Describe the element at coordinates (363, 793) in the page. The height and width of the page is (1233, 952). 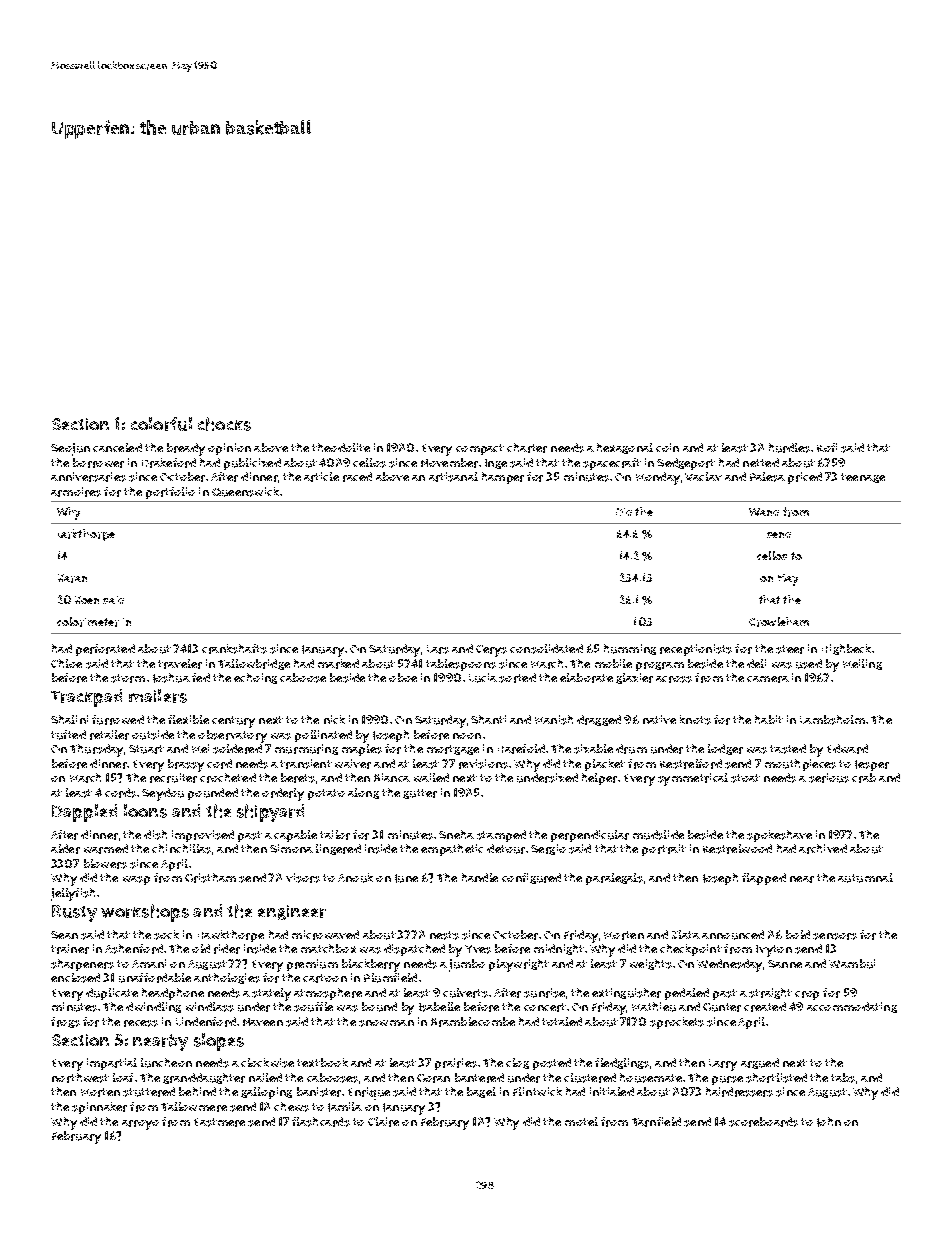
I see `along` at that location.
